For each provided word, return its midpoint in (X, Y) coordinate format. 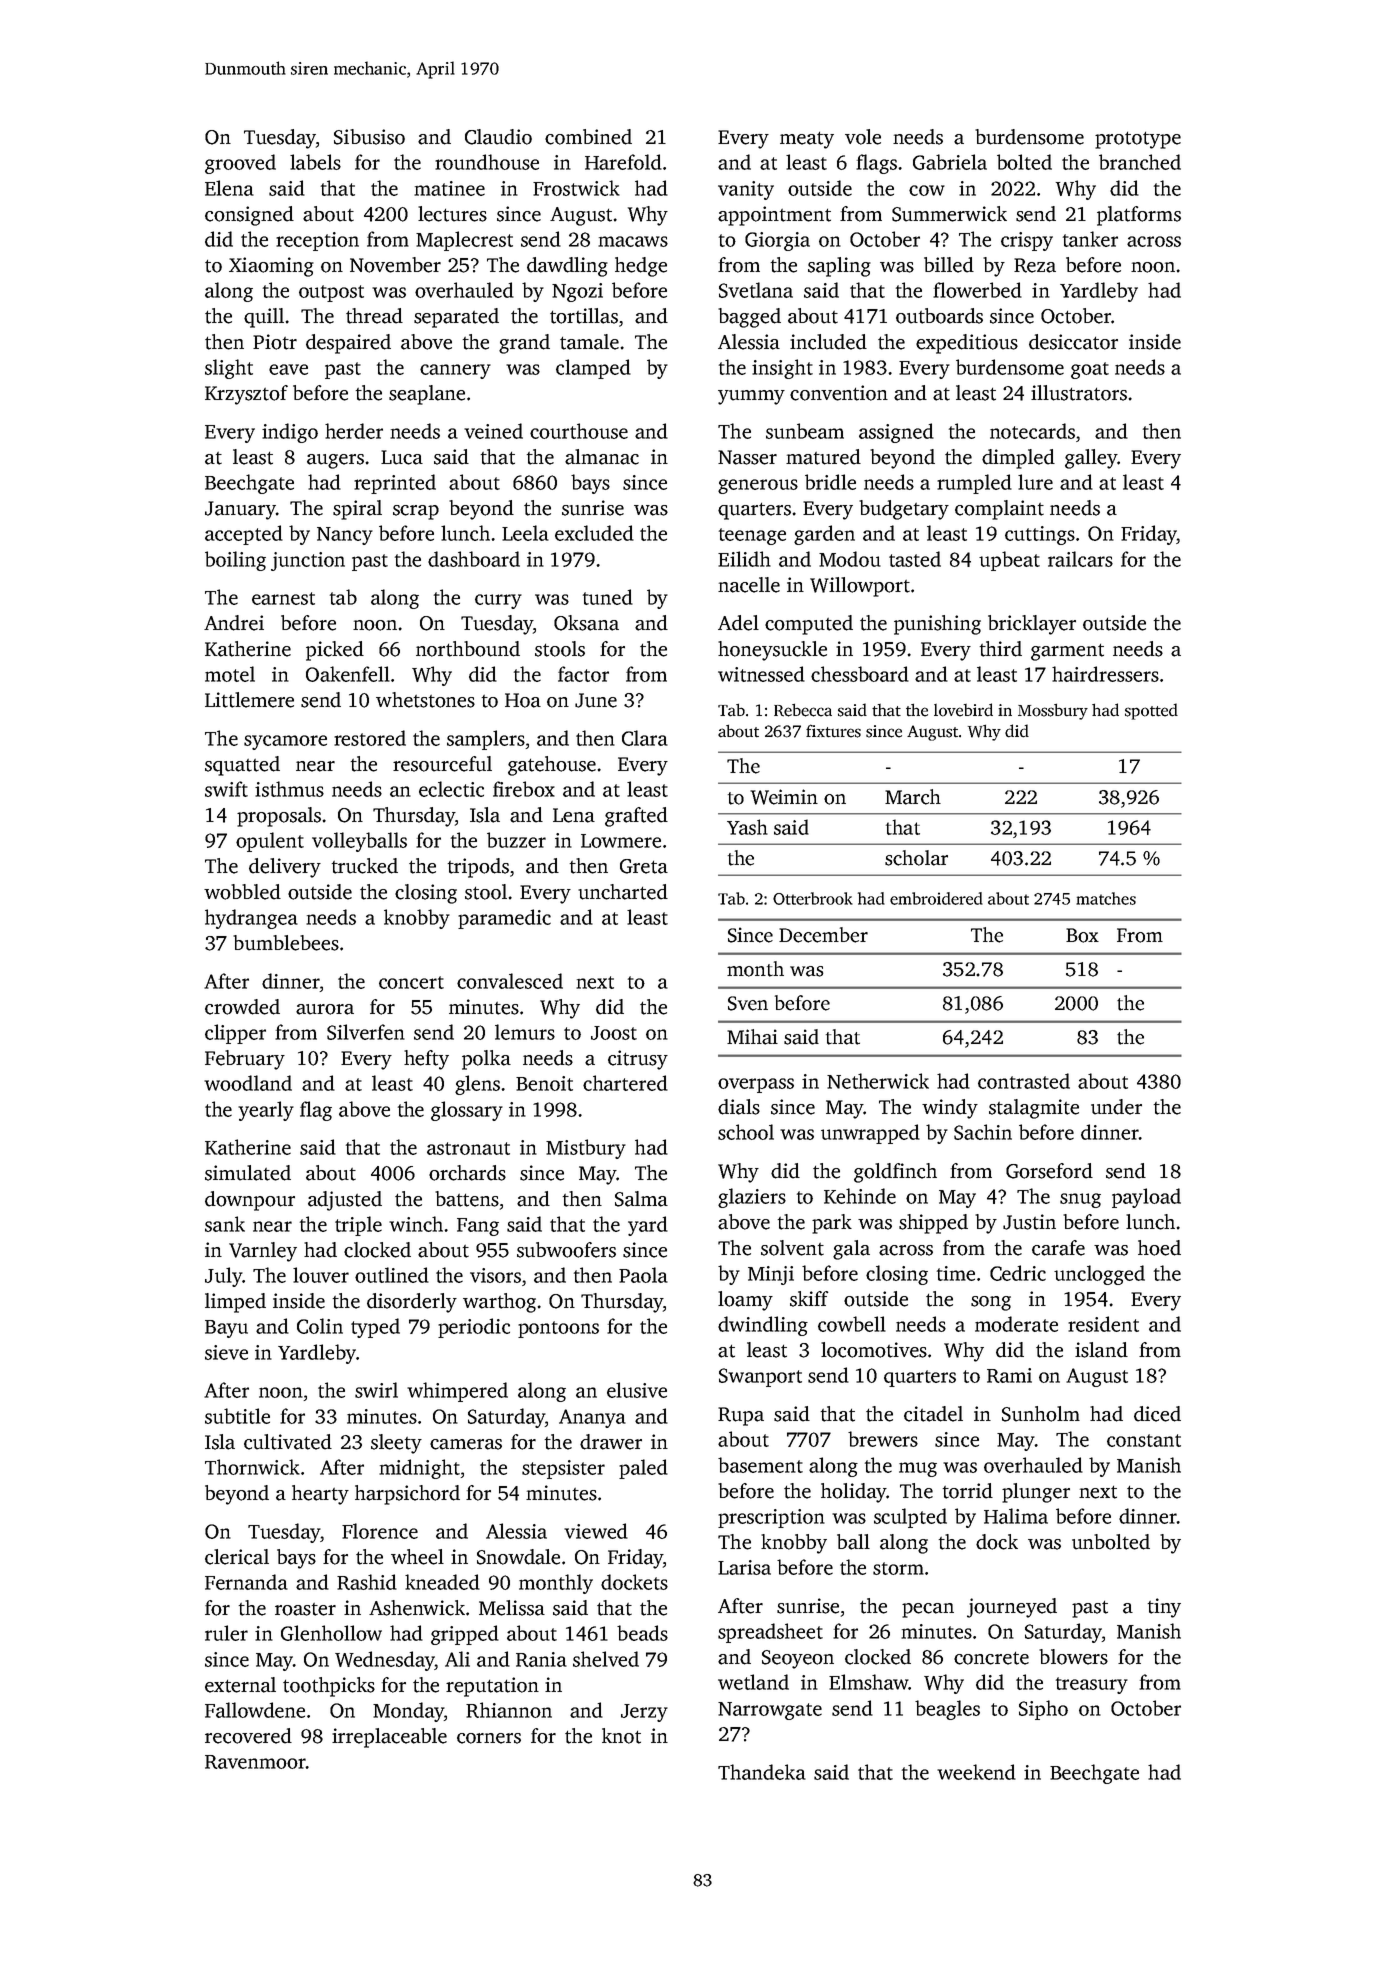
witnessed (761, 674)
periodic (474, 1328)
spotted (1151, 711)
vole (863, 137)
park (832, 1224)
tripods (478, 868)
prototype (1138, 140)
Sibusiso (369, 137)
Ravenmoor (255, 1762)
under (1116, 1107)
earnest (283, 598)
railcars (1080, 559)
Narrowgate (770, 1711)
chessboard (860, 674)
